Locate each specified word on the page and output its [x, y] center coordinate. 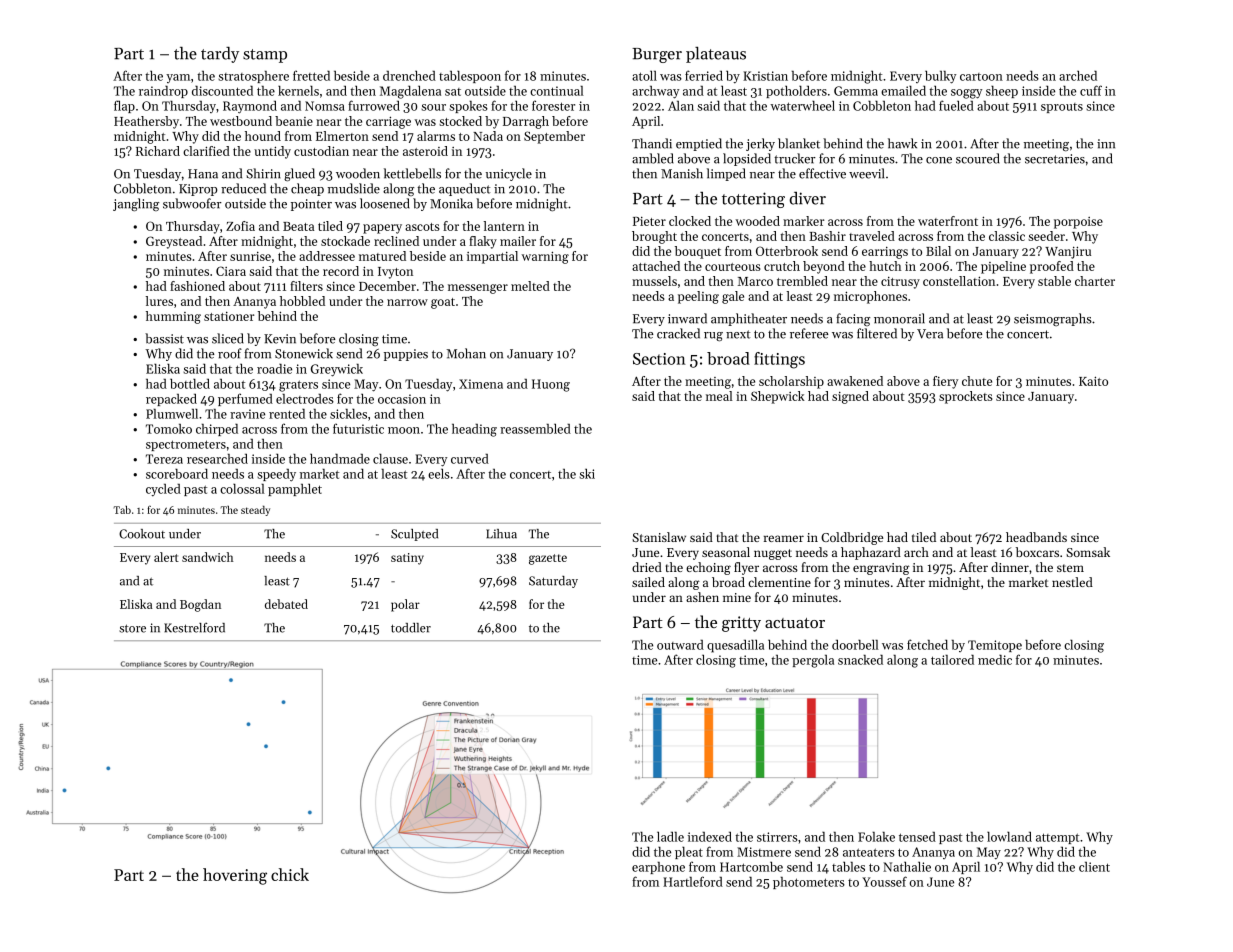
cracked [678, 333]
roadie [274, 368]
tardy [220, 55]
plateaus [716, 55]
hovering [235, 876]
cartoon [981, 77]
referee [809, 333]
